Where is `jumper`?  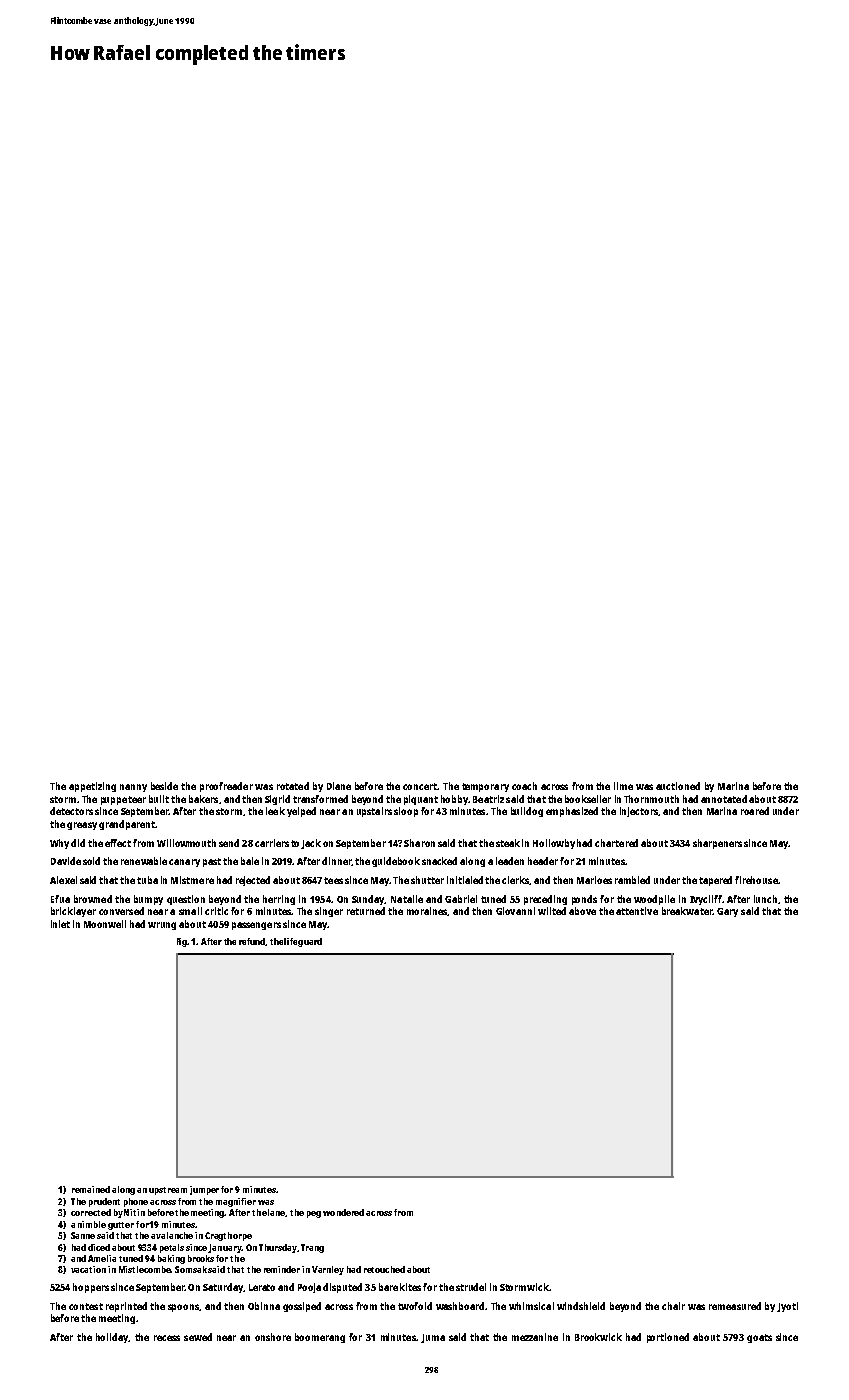
jumper is located at coordinates (204, 1190).
